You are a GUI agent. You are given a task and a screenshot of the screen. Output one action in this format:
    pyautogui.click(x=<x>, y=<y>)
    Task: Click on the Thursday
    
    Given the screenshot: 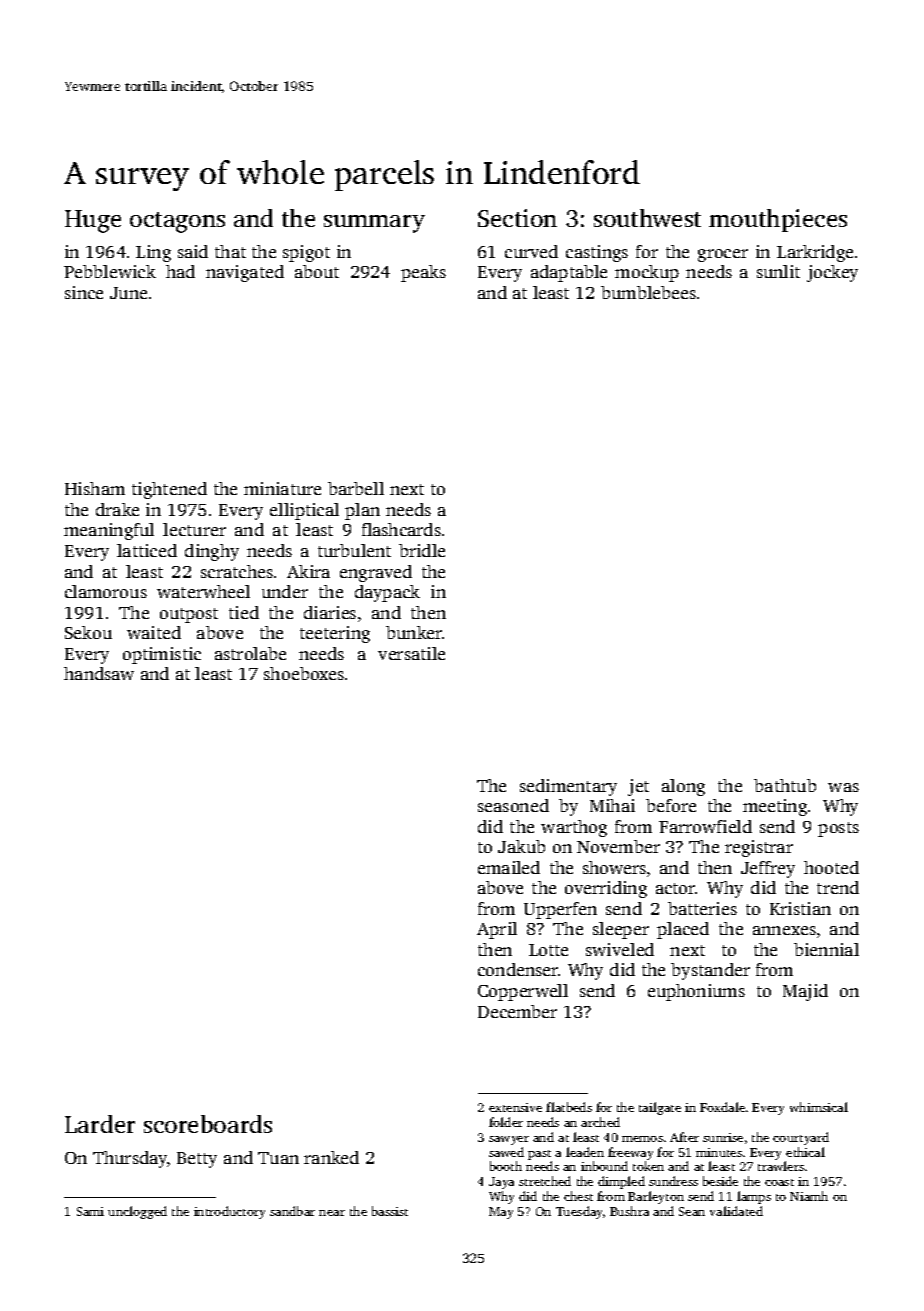 What is the action you would take?
    pyautogui.click(x=130, y=1159)
